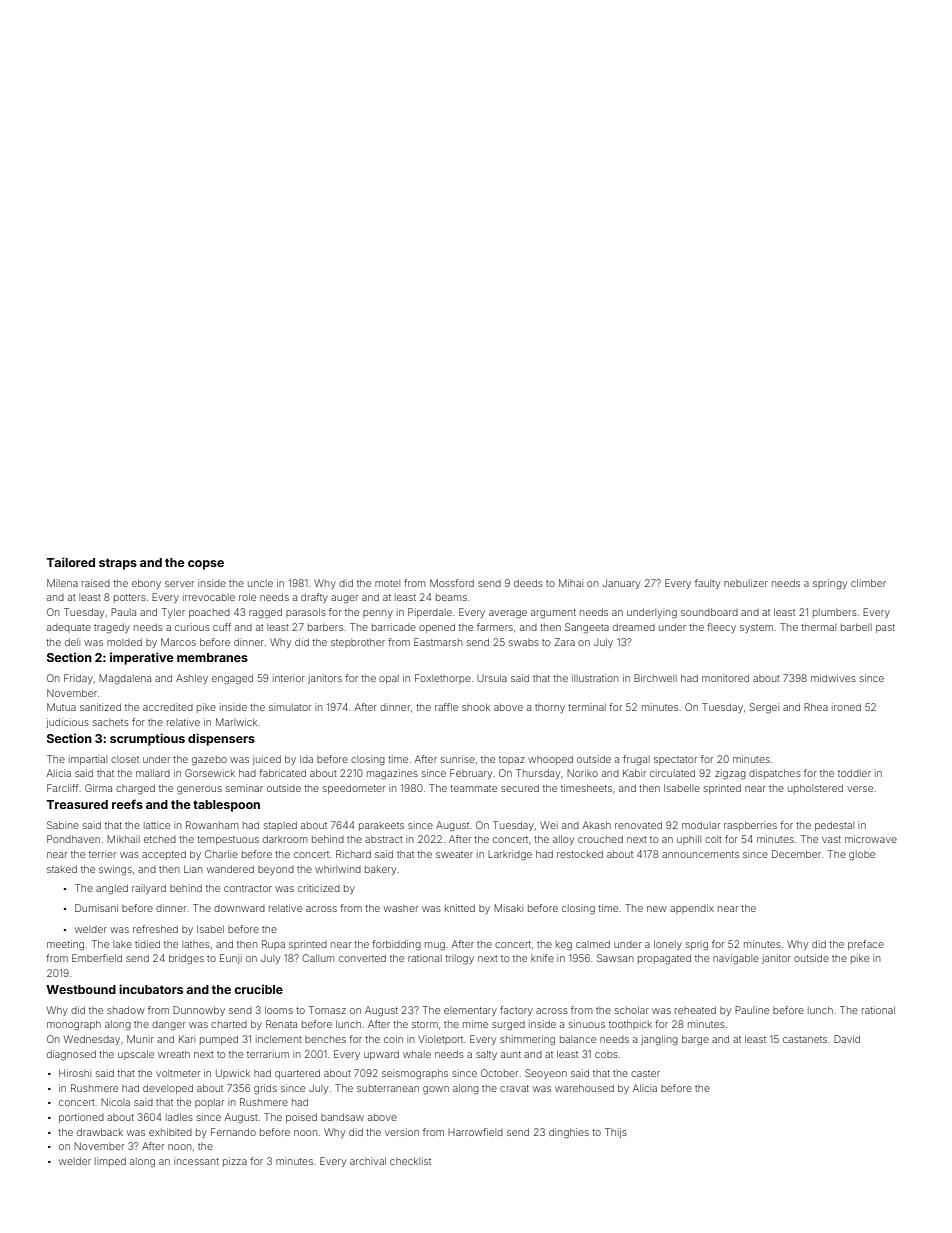 This screenshot has height=1233, width=952. What do you see at coordinates (179, 584) in the screenshot?
I see `server` at bounding box center [179, 584].
